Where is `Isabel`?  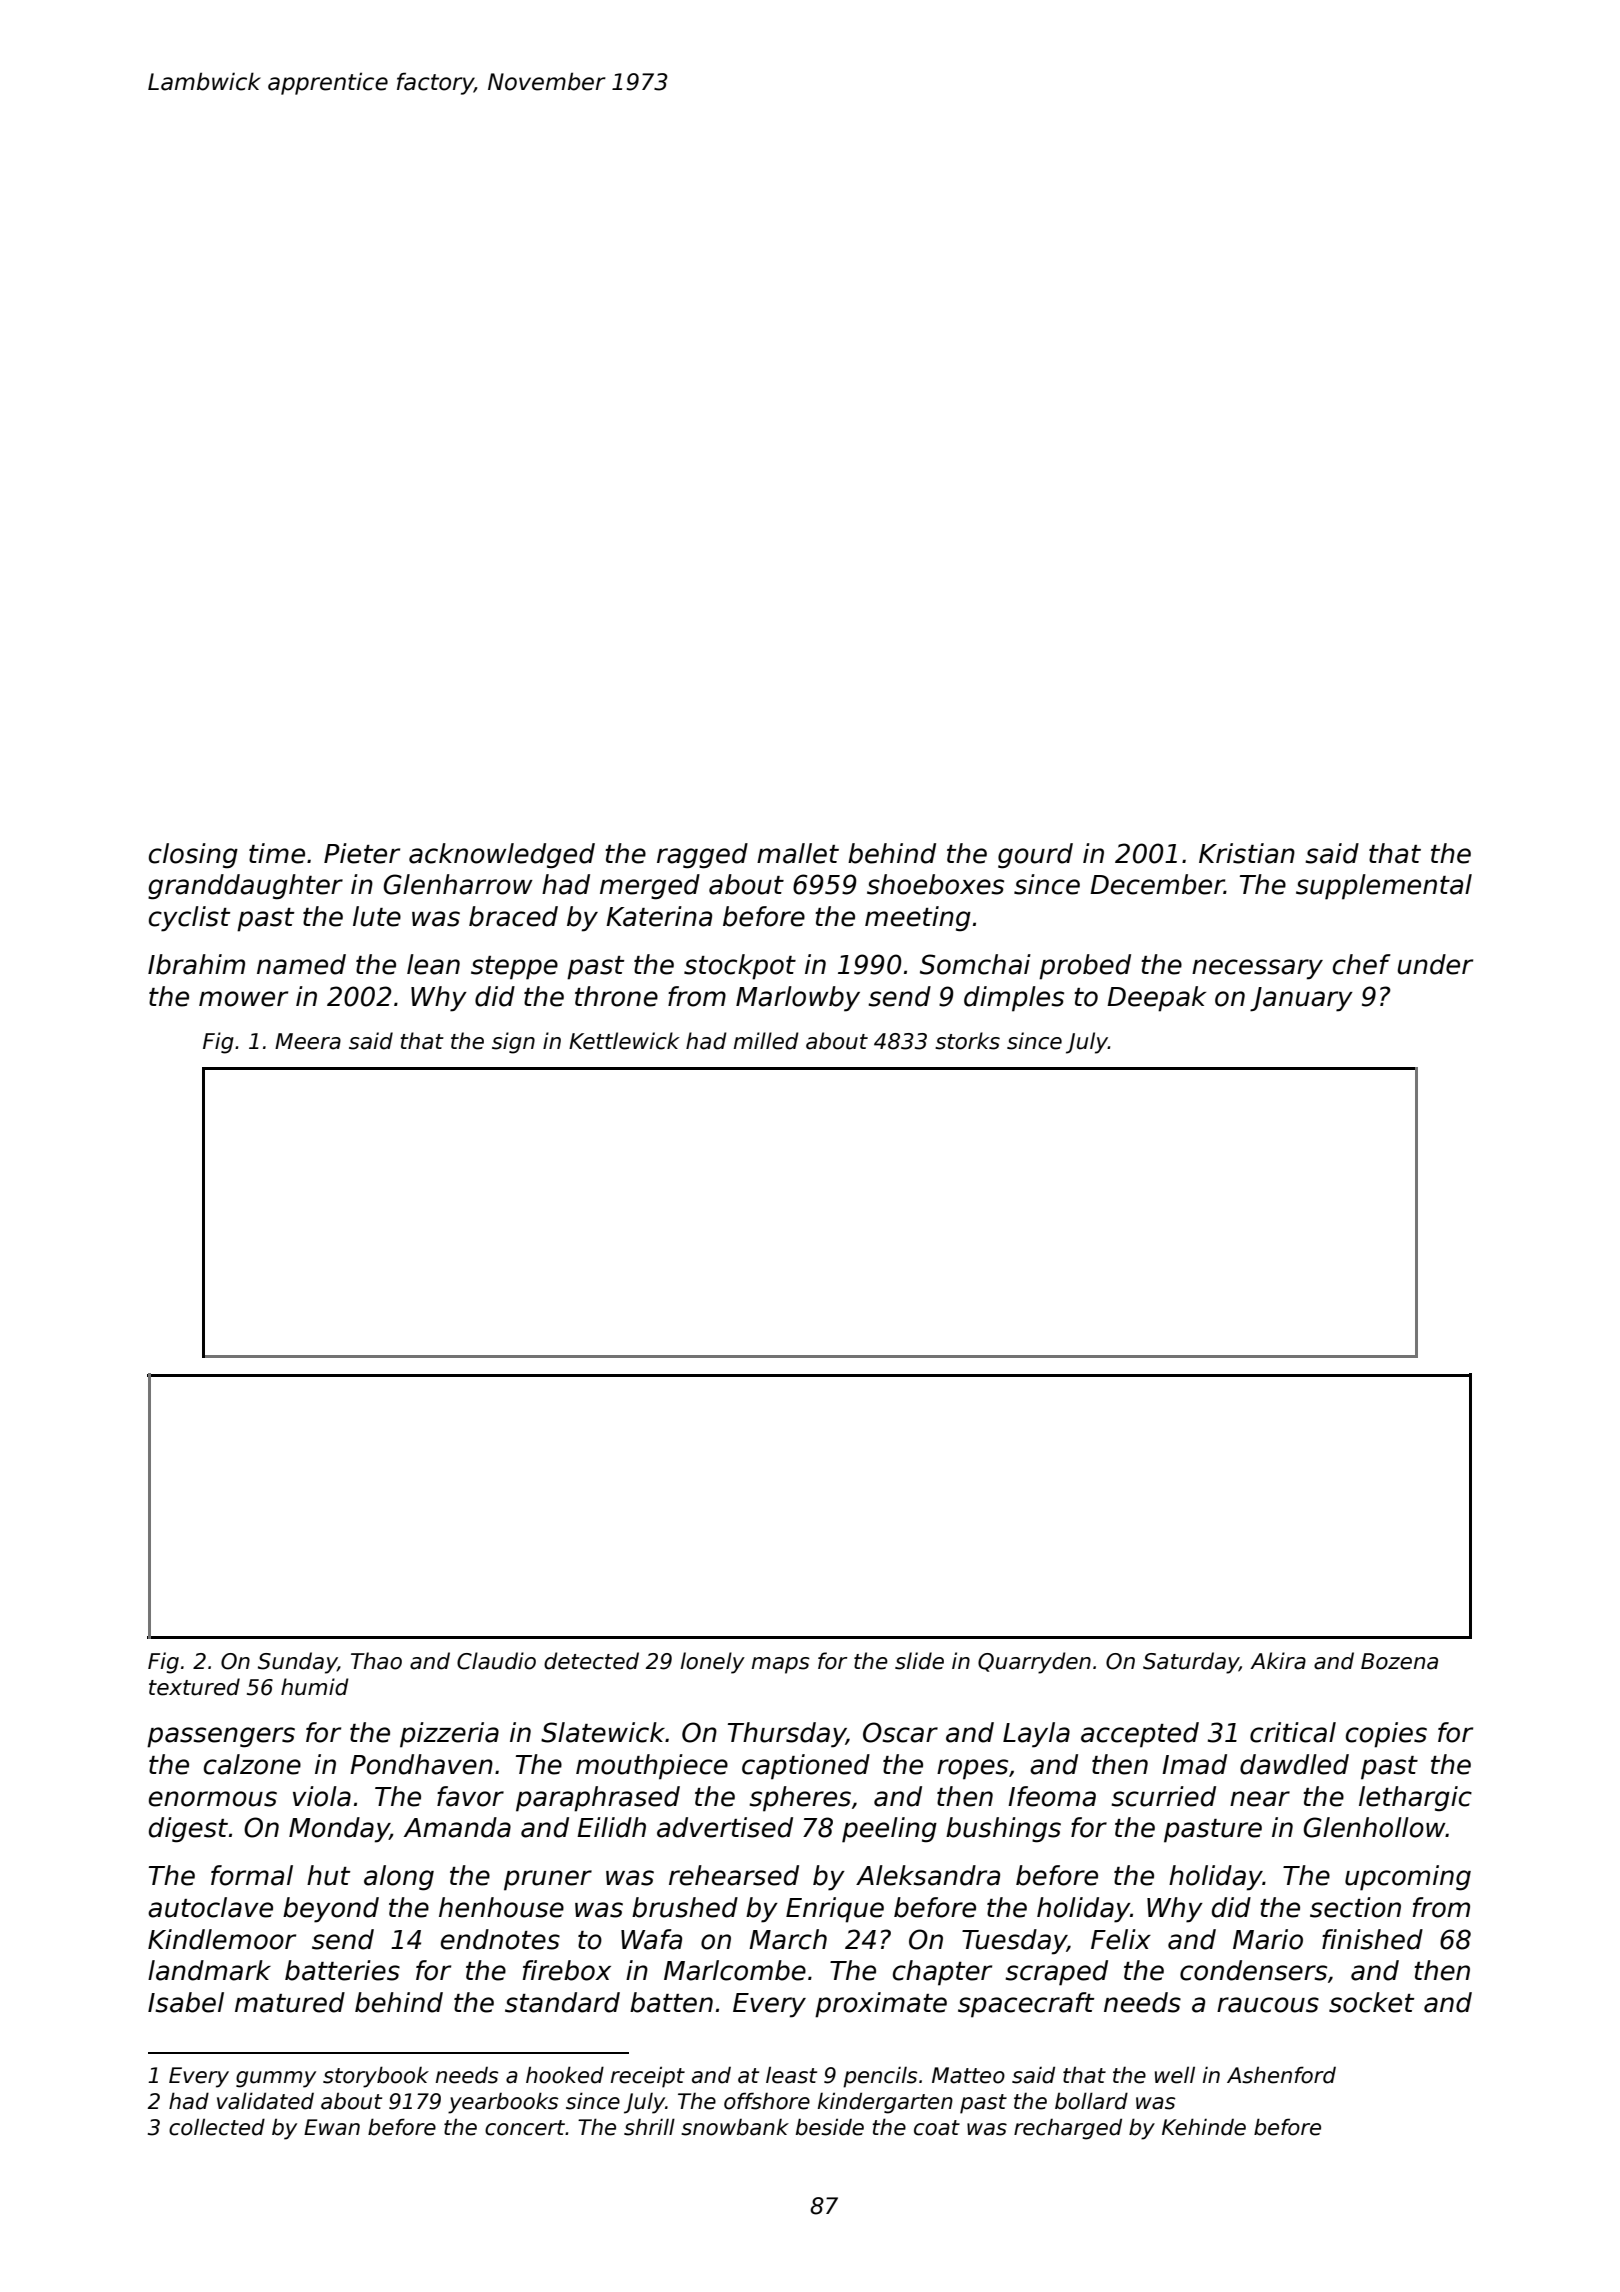 Isabel is located at coordinates (186, 2002).
